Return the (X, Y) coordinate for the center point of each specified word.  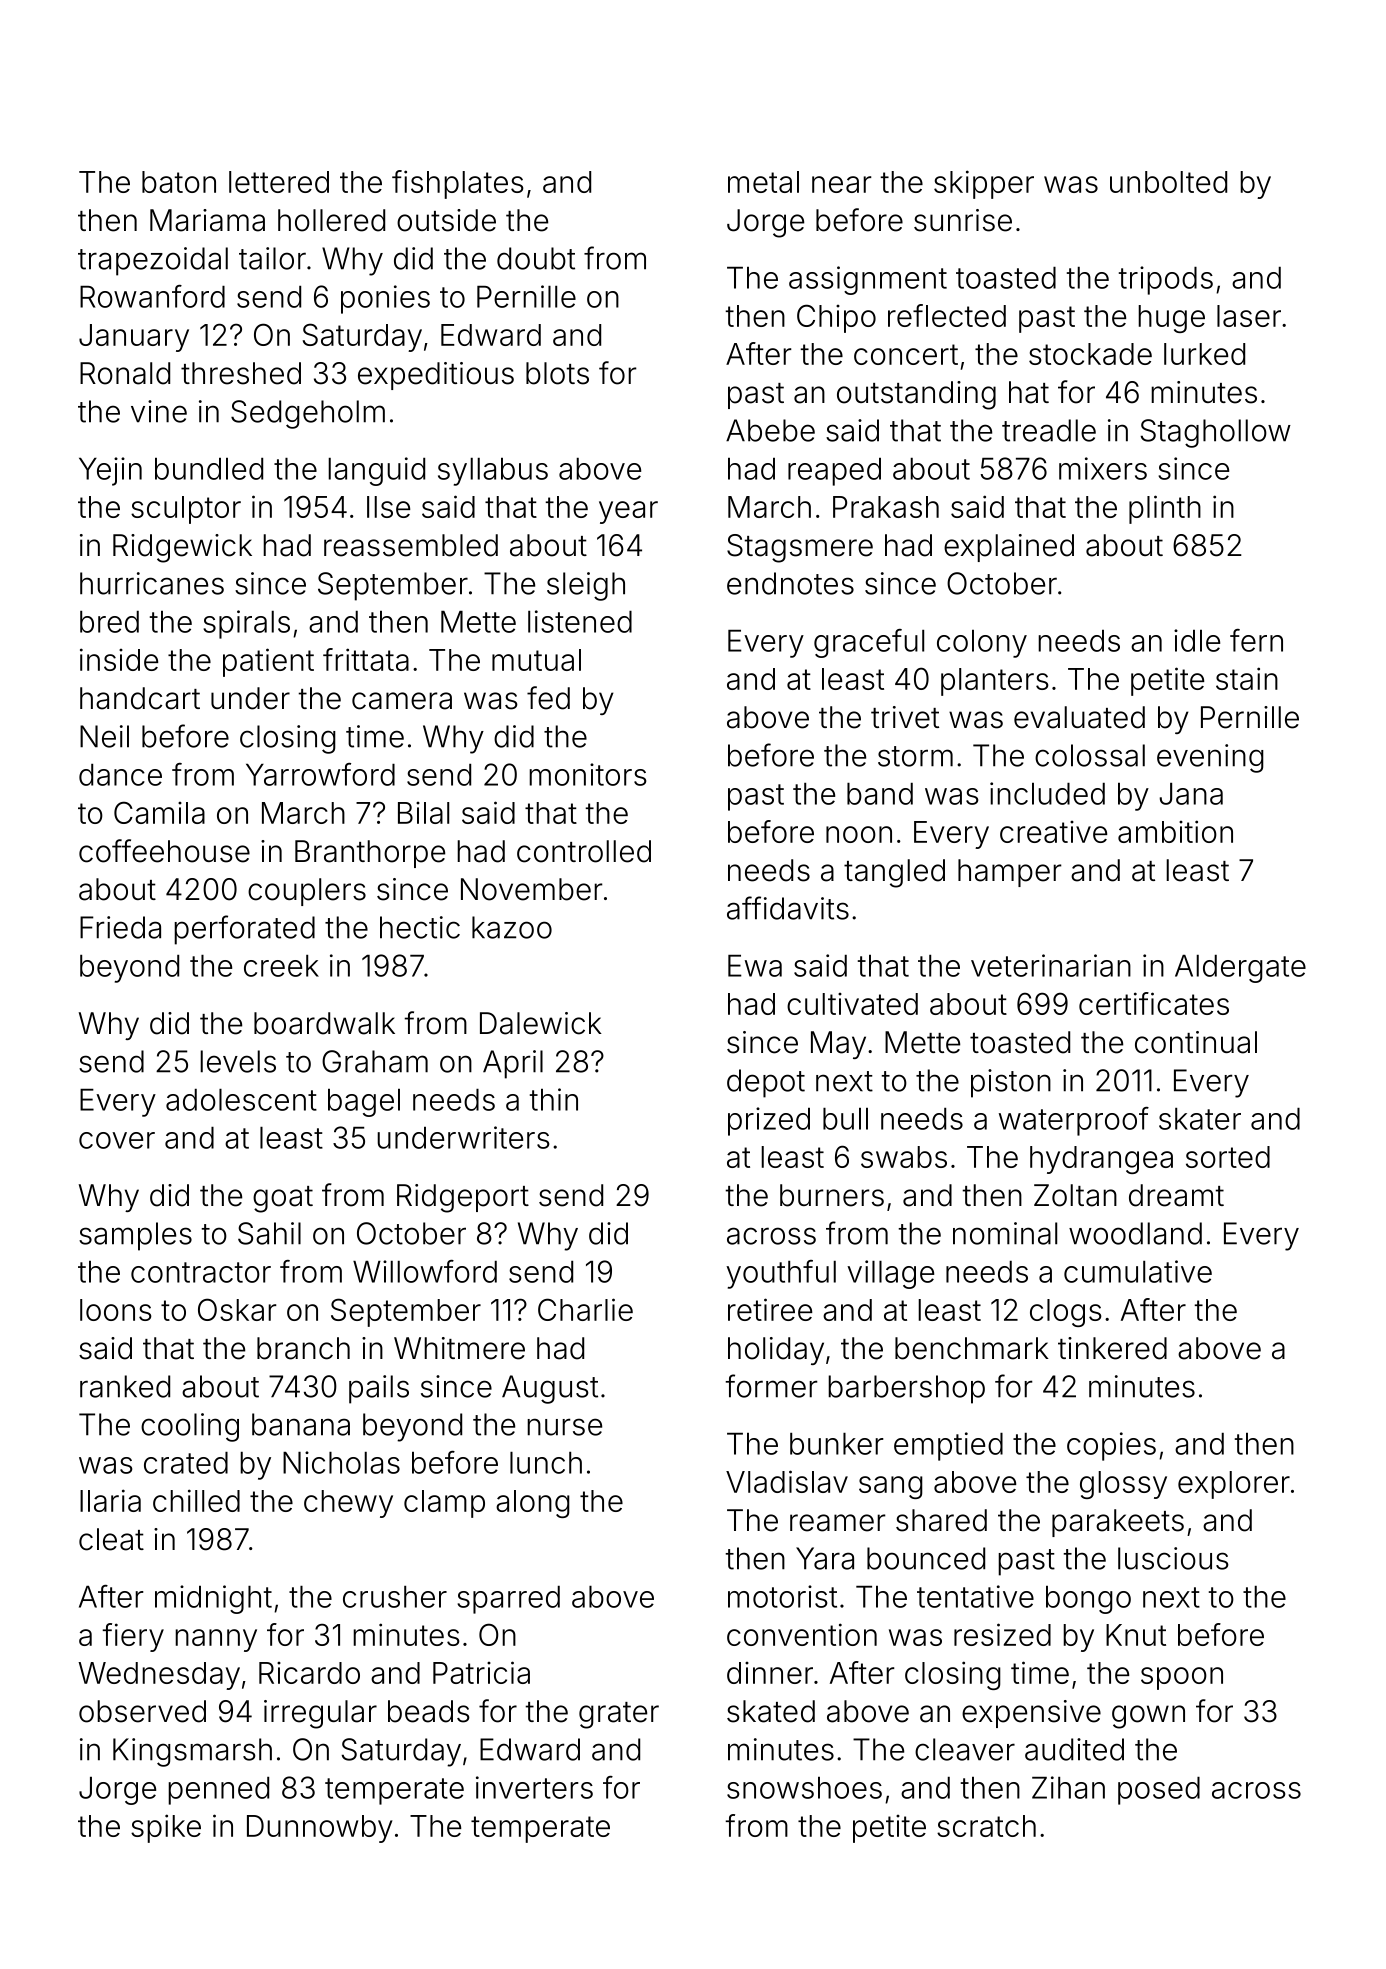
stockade (1090, 354)
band (880, 794)
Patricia (481, 1672)
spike (166, 1828)
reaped (834, 472)
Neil (104, 736)
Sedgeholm (308, 414)
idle (1197, 640)
